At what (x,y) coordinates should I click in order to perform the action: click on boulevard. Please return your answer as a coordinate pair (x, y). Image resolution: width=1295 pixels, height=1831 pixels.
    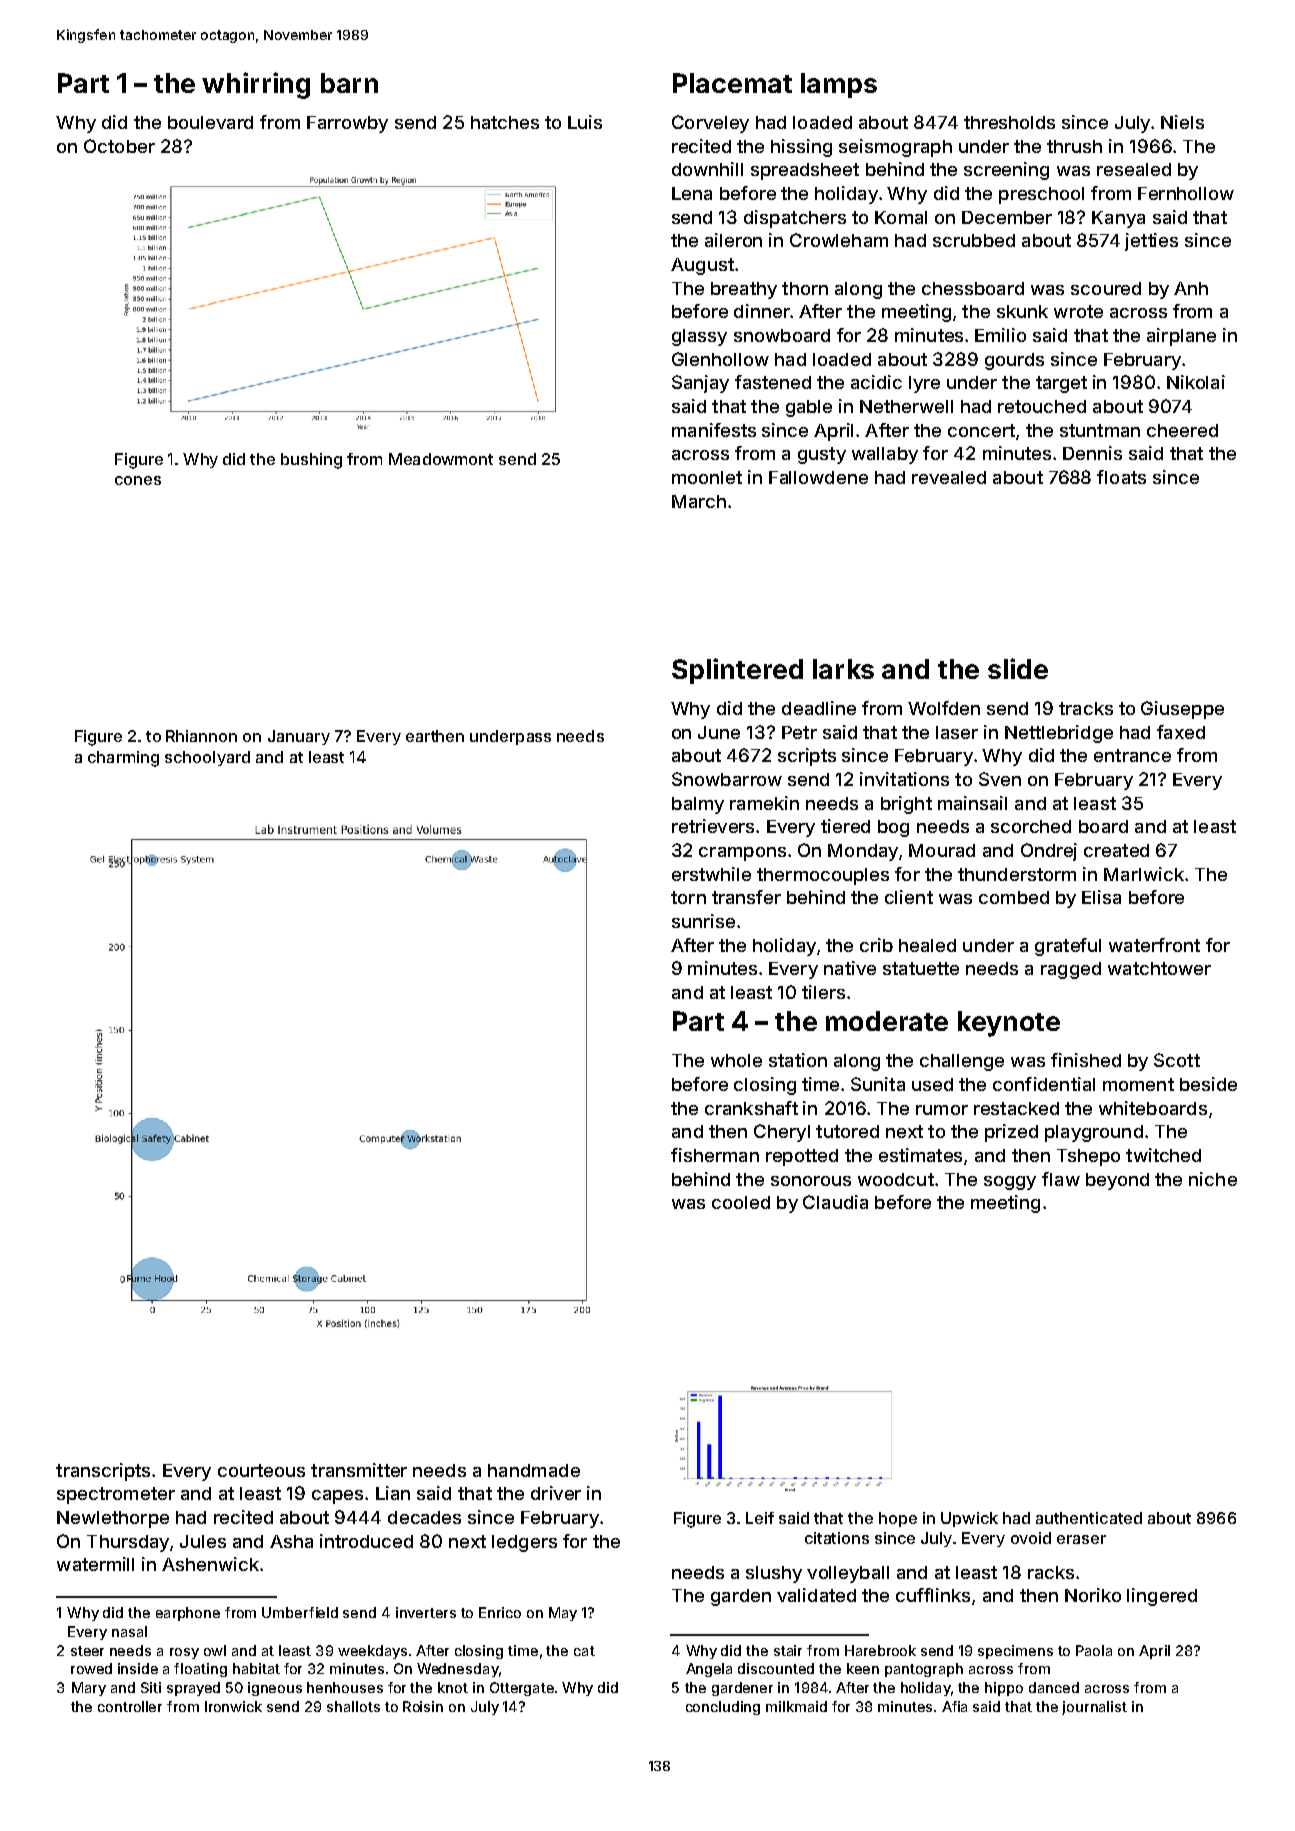
    Looking at the image, I should click on (210, 122).
